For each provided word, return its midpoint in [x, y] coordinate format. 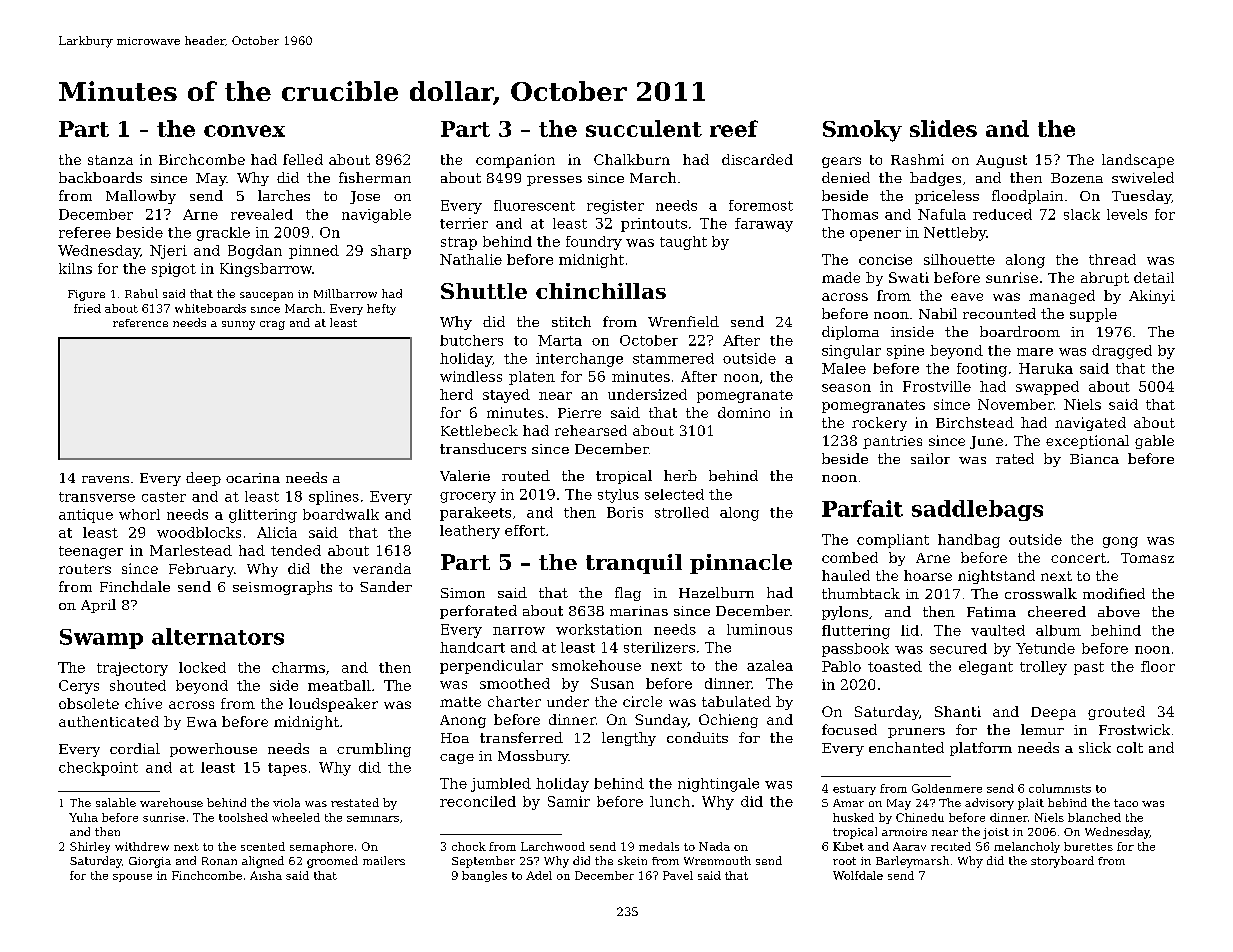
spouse [132, 878]
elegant [986, 668]
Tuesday [1141, 197]
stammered [673, 358]
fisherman [375, 177]
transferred [521, 737]
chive [143, 703]
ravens [105, 479]
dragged [1122, 352]
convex [244, 131]
